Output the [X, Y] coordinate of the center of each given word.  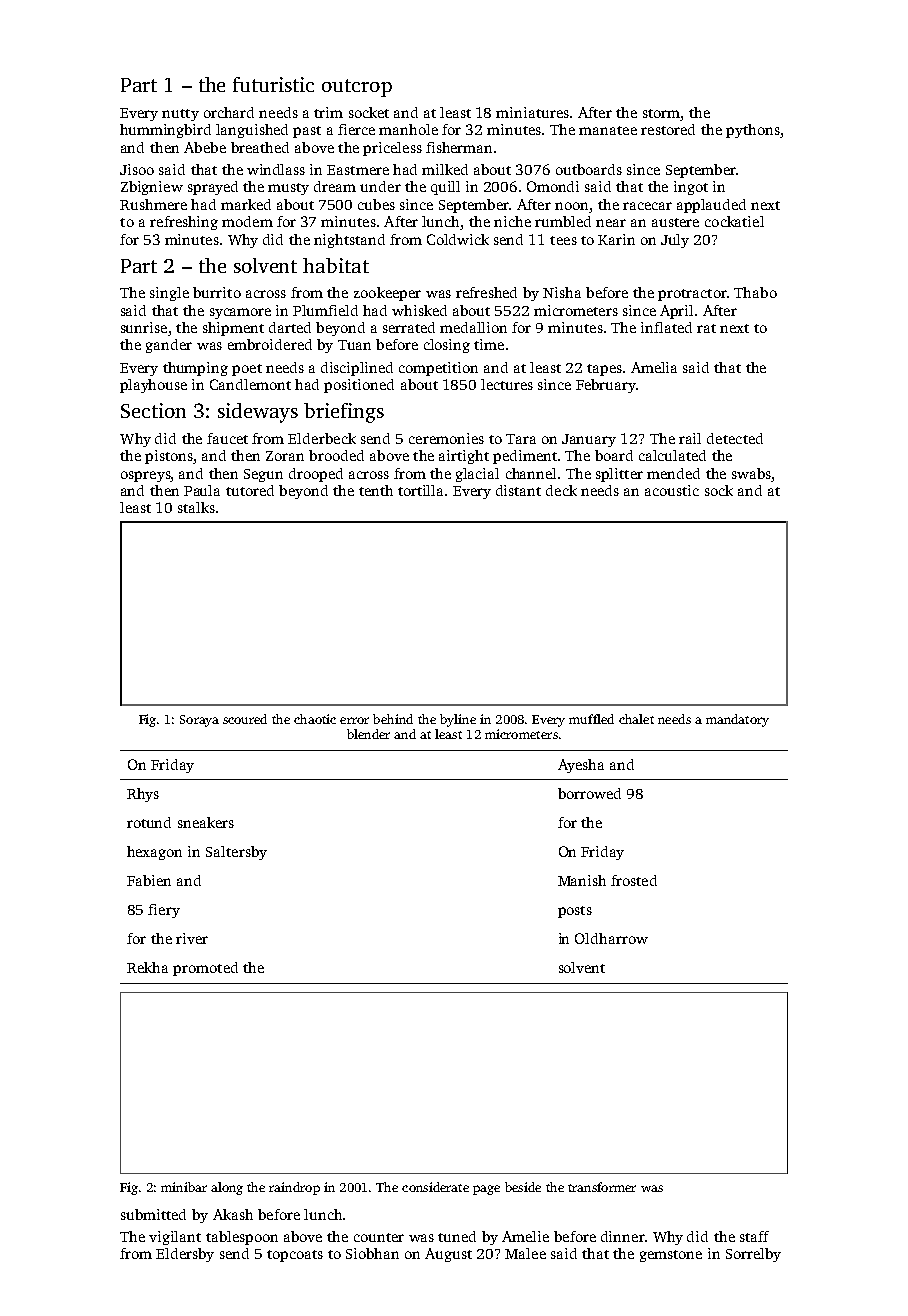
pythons [753, 131]
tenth [376, 490]
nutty [180, 115]
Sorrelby [753, 1255]
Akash [233, 1214]
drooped [316, 475]
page [486, 1190]
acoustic [672, 490]
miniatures [532, 112]
